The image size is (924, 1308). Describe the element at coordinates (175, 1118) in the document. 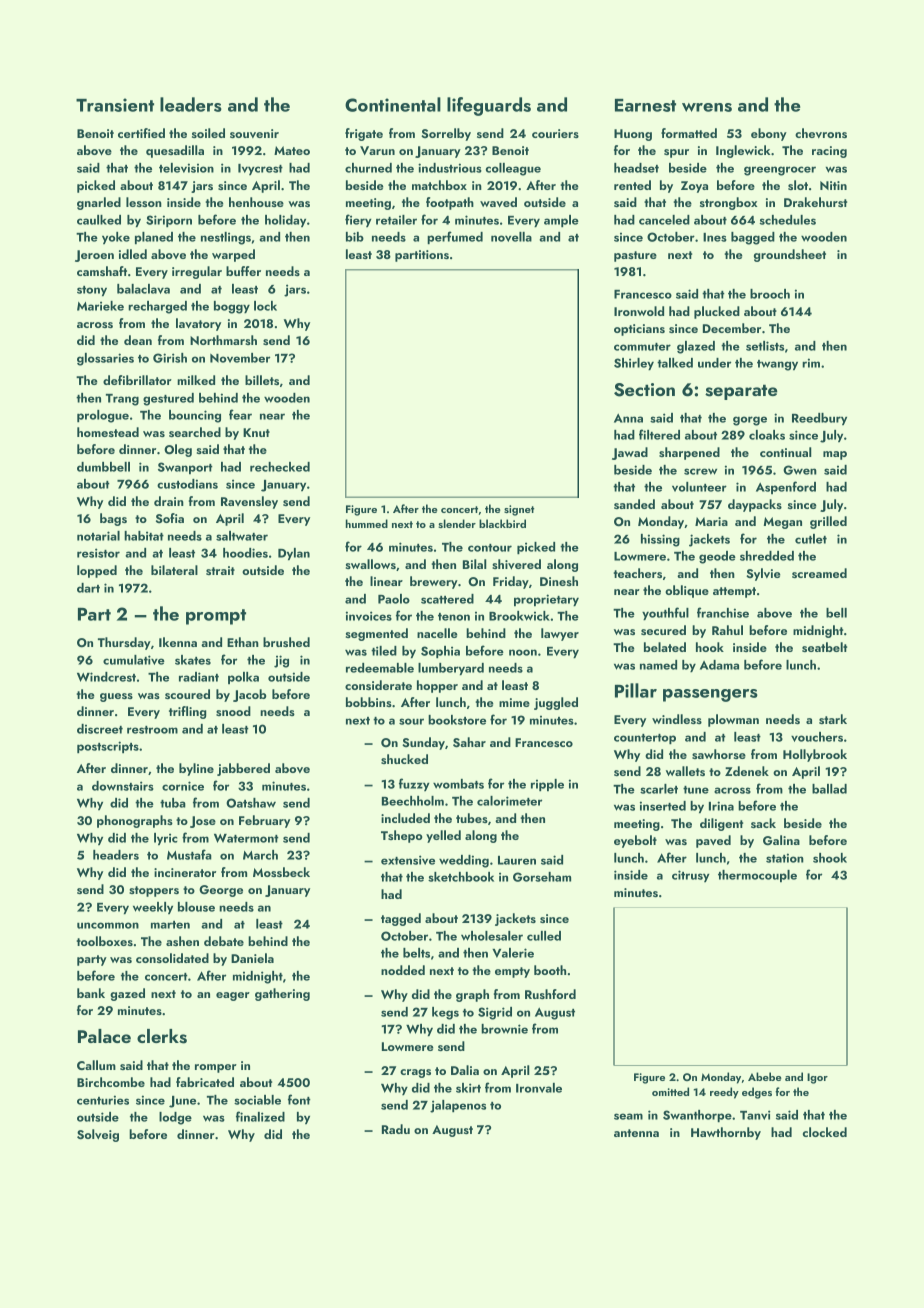

I see `lodge` at that location.
